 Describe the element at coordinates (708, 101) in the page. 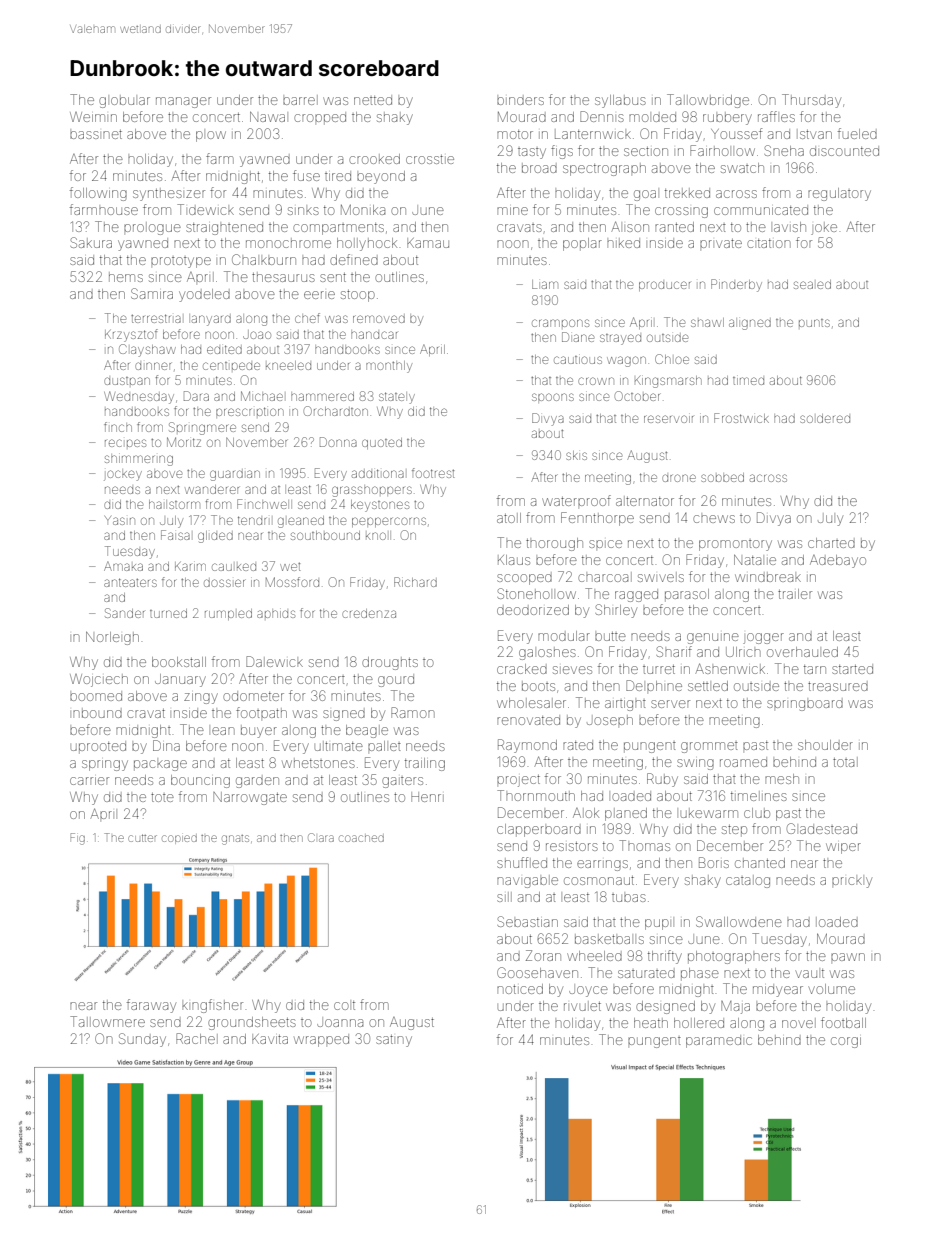

I see `Tallowbridge` at that location.
